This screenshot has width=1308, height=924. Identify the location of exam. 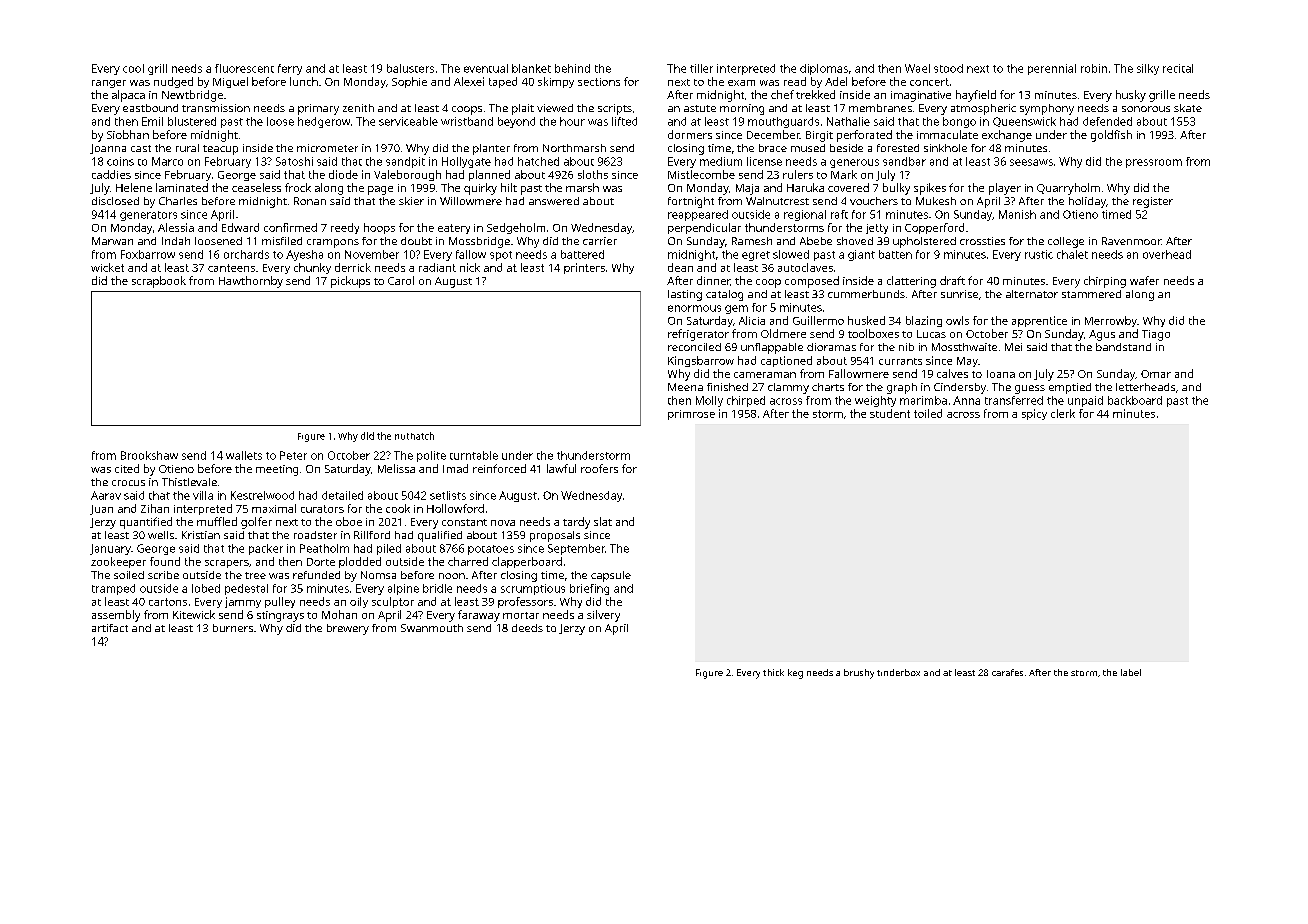
(741, 83).
